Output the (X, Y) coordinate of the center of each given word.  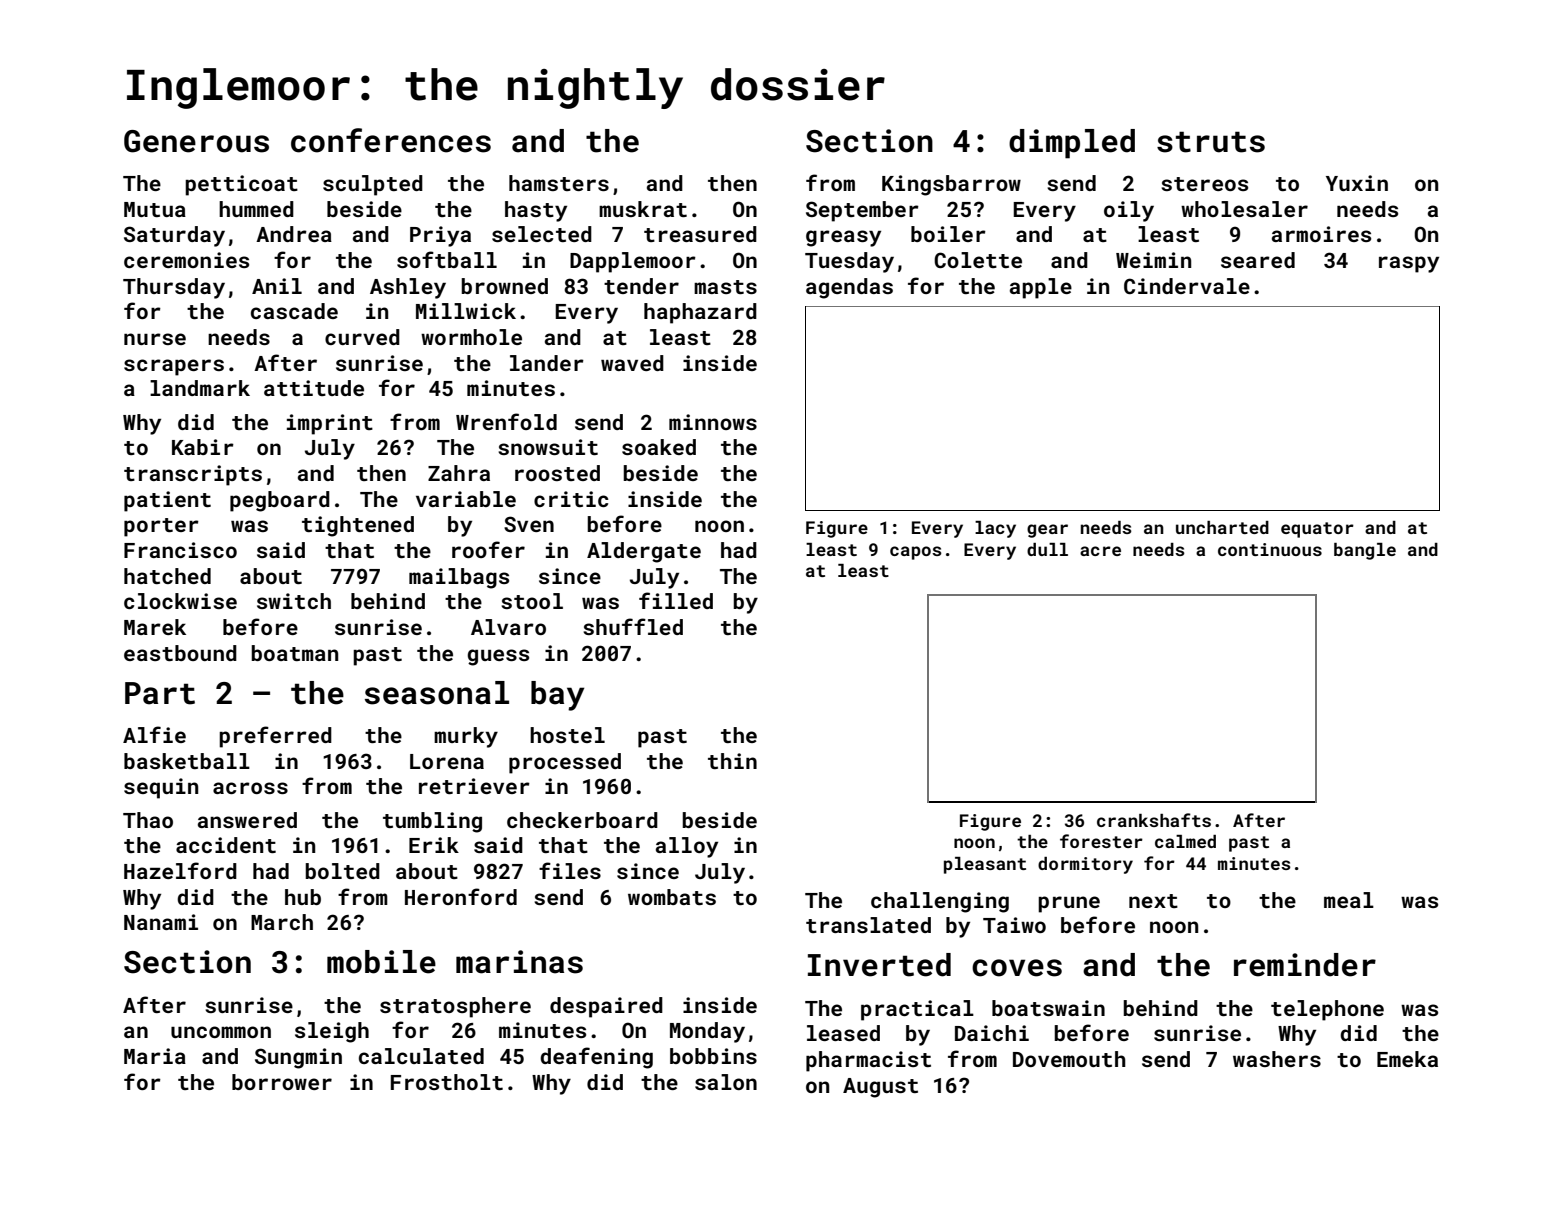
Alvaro (508, 627)
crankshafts (1154, 820)
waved (632, 363)
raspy (1409, 264)
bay (557, 696)
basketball (187, 761)
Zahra (459, 473)
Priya (440, 236)
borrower (282, 1082)
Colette (978, 260)
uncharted (1222, 527)
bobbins (713, 1056)
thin (732, 761)
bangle (1365, 551)
